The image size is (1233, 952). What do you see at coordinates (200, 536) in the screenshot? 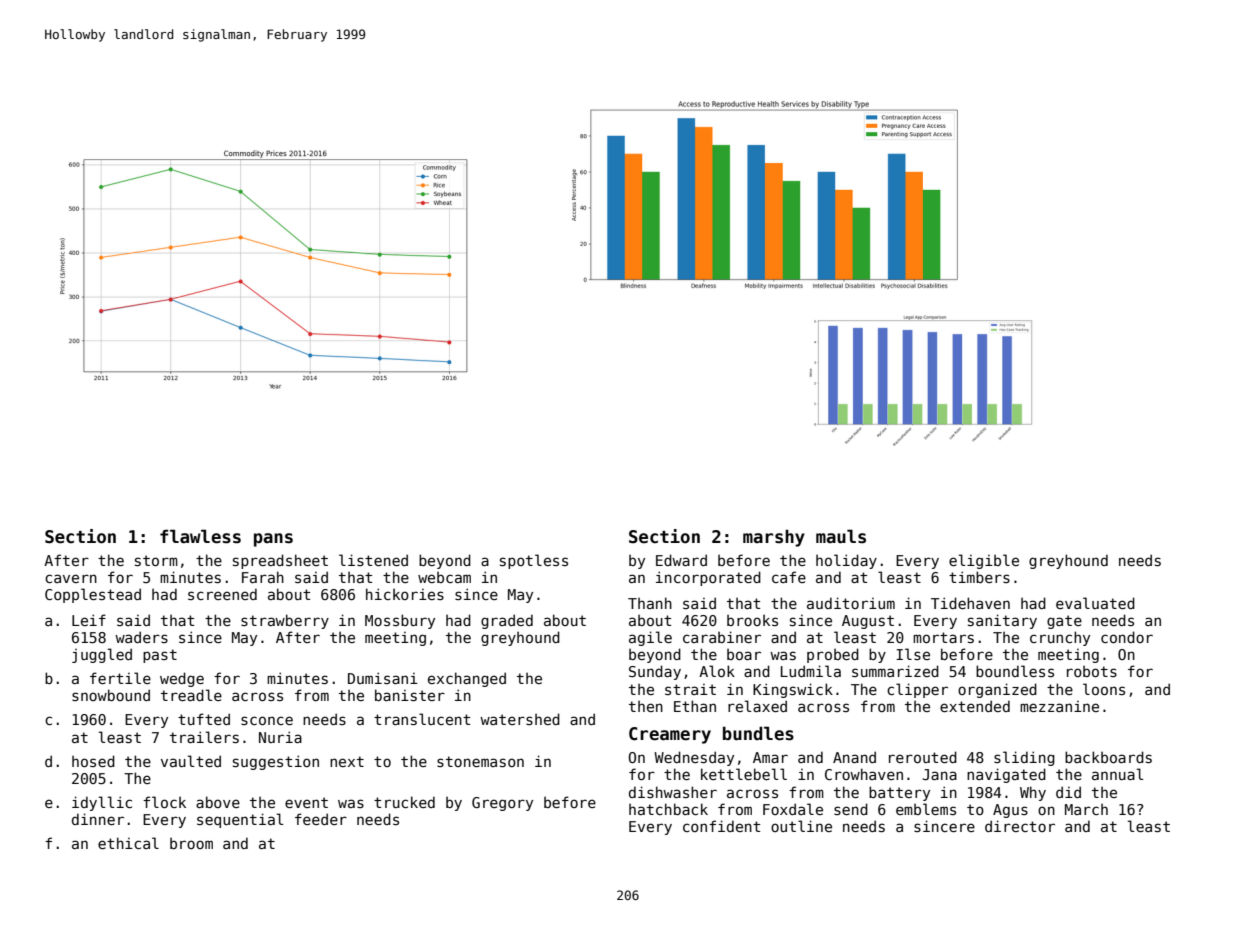
I see `flawless` at bounding box center [200, 536].
